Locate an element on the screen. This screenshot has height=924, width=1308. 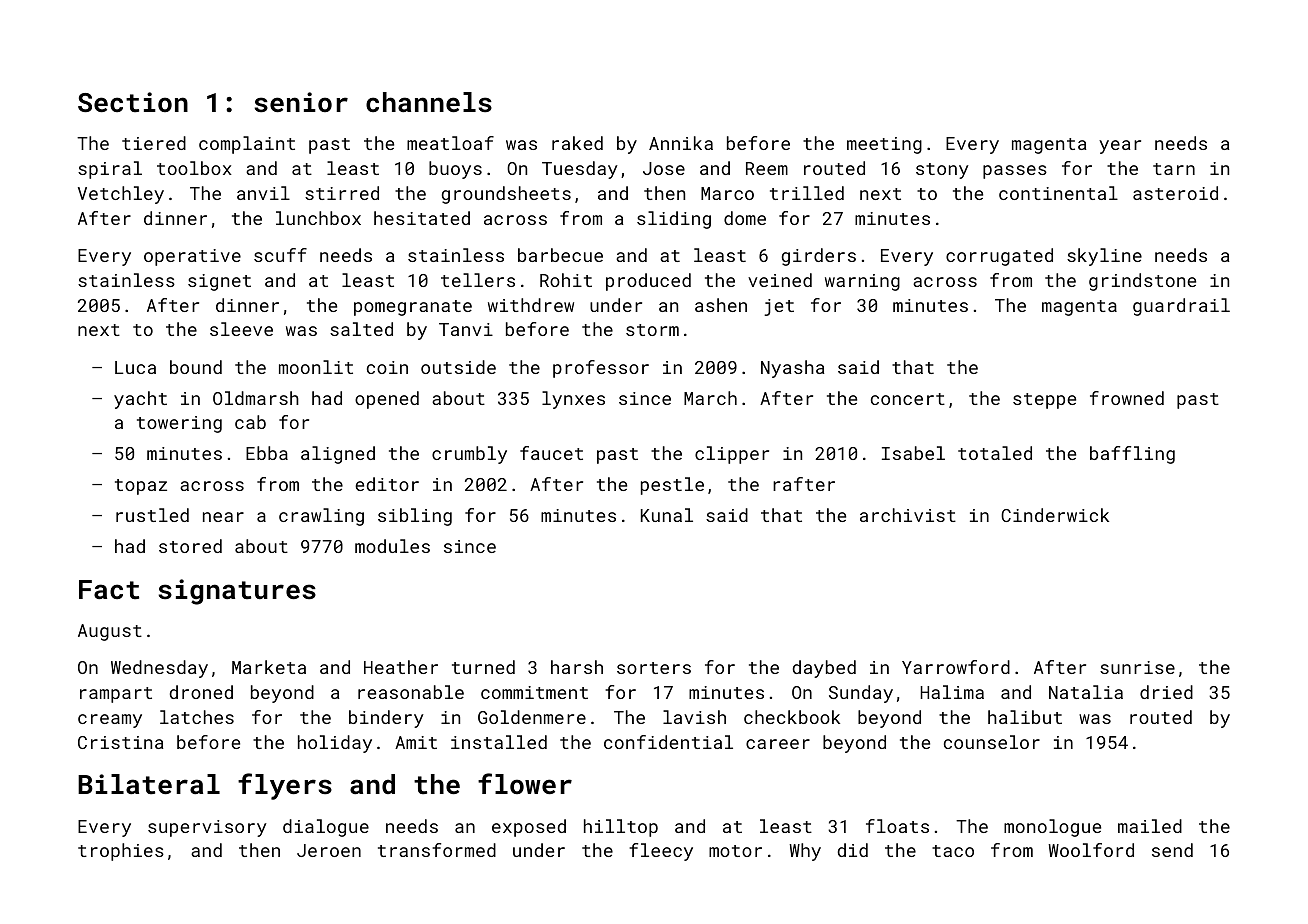
Fact is located at coordinates (109, 590).
